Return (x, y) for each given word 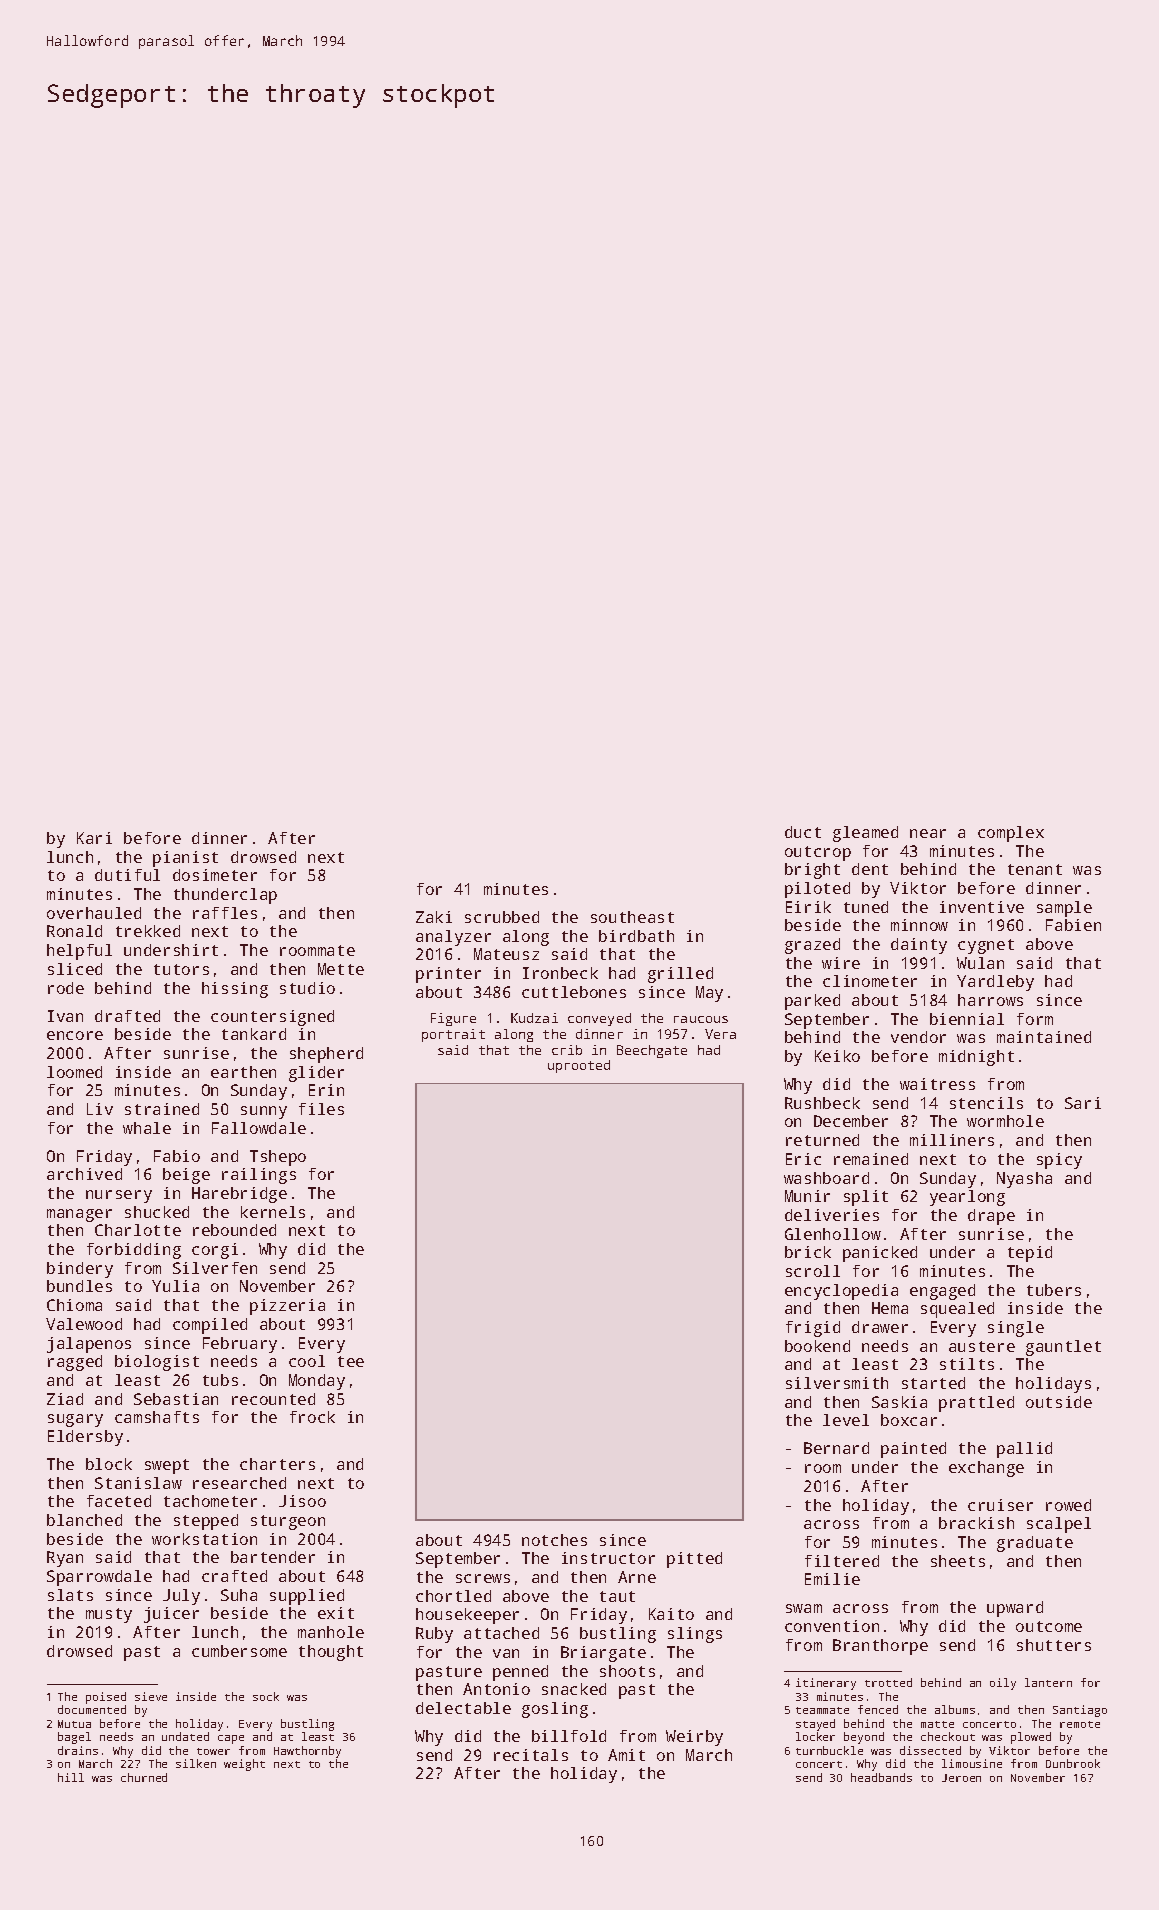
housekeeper (467, 1616)
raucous (701, 1019)
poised (106, 1698)
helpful (79, 952)
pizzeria (287, 1307)
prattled (976, 1404)
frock (312, 1417)
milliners (952, 1140)
